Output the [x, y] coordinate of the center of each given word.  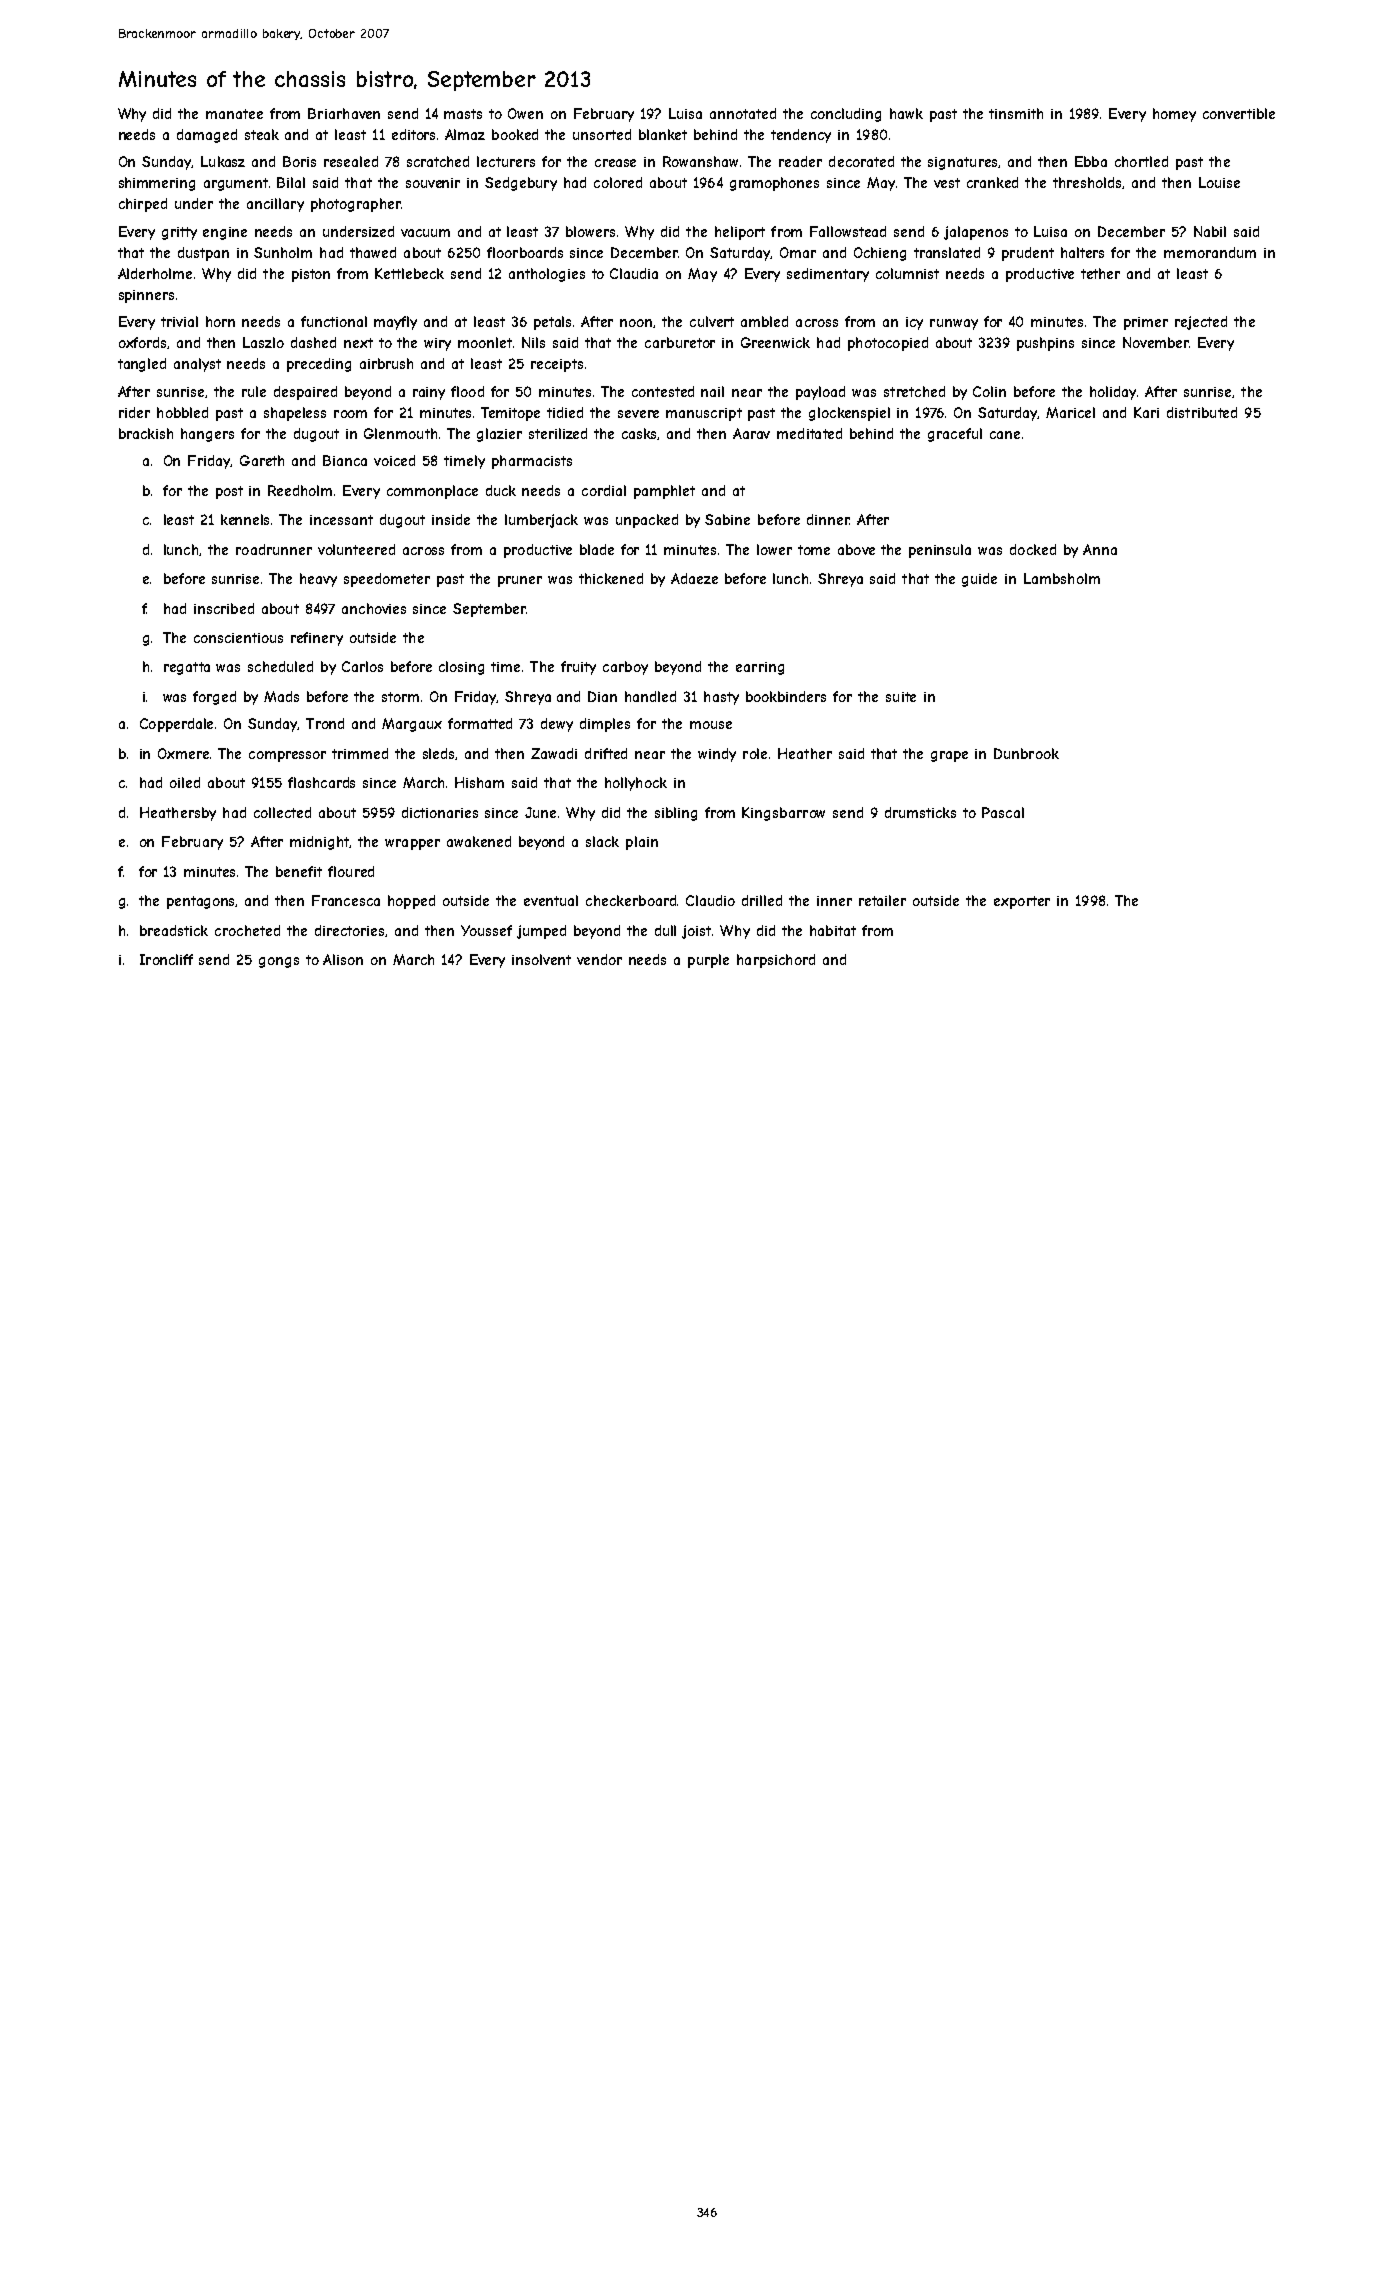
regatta [187, 668]
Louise [1219, 182]
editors [413, 134]
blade [597, 549]
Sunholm [283, 252]
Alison [343, 959]
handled [650, 696]
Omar [798, 252]
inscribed [224, 608]
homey [1174, 115]
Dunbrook [1026, 753]
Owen [525, 113]
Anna [1100, 549]
